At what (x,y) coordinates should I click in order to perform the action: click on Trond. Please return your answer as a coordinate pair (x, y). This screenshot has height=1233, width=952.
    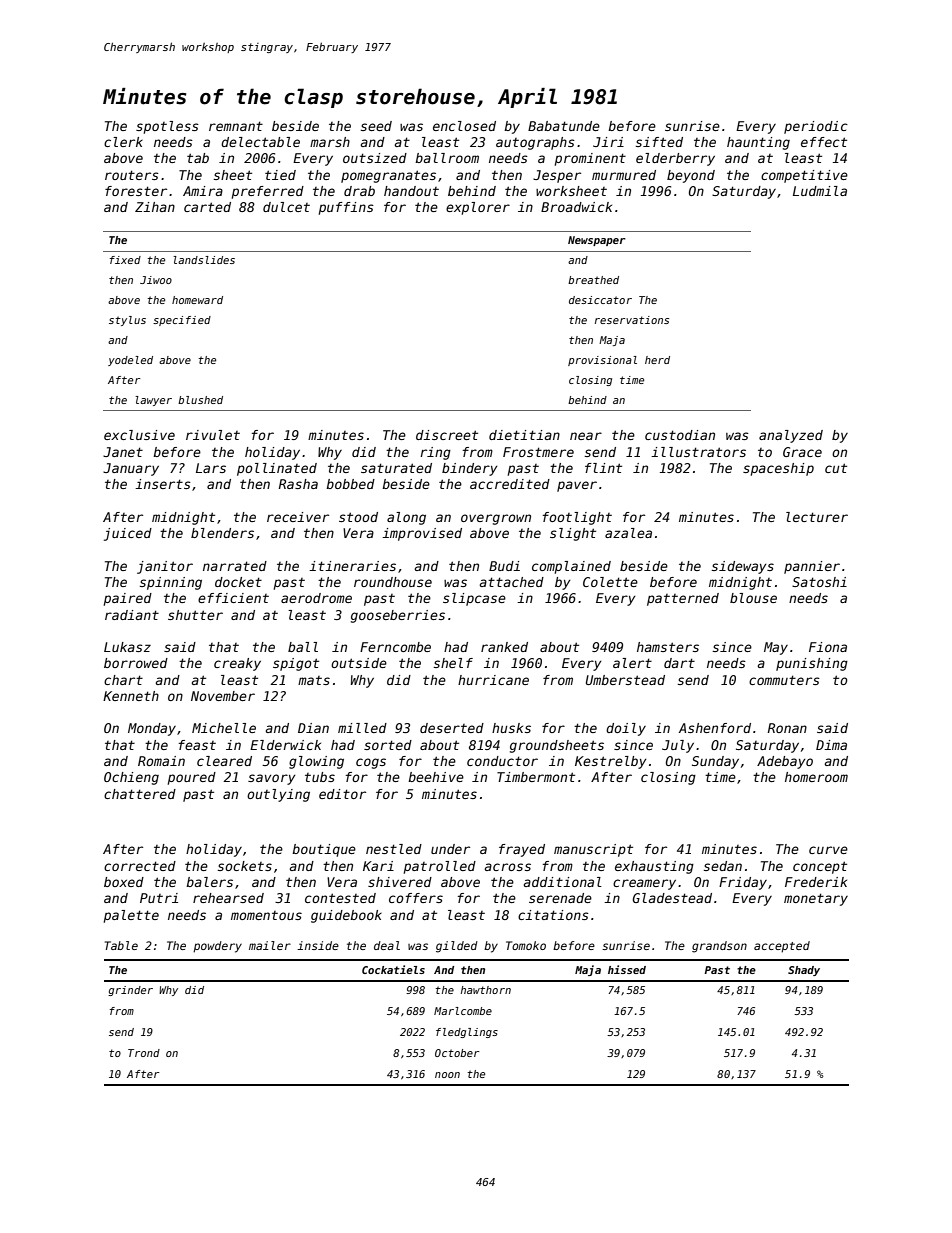
    Looking at the image, I should click on (144, 1053).
